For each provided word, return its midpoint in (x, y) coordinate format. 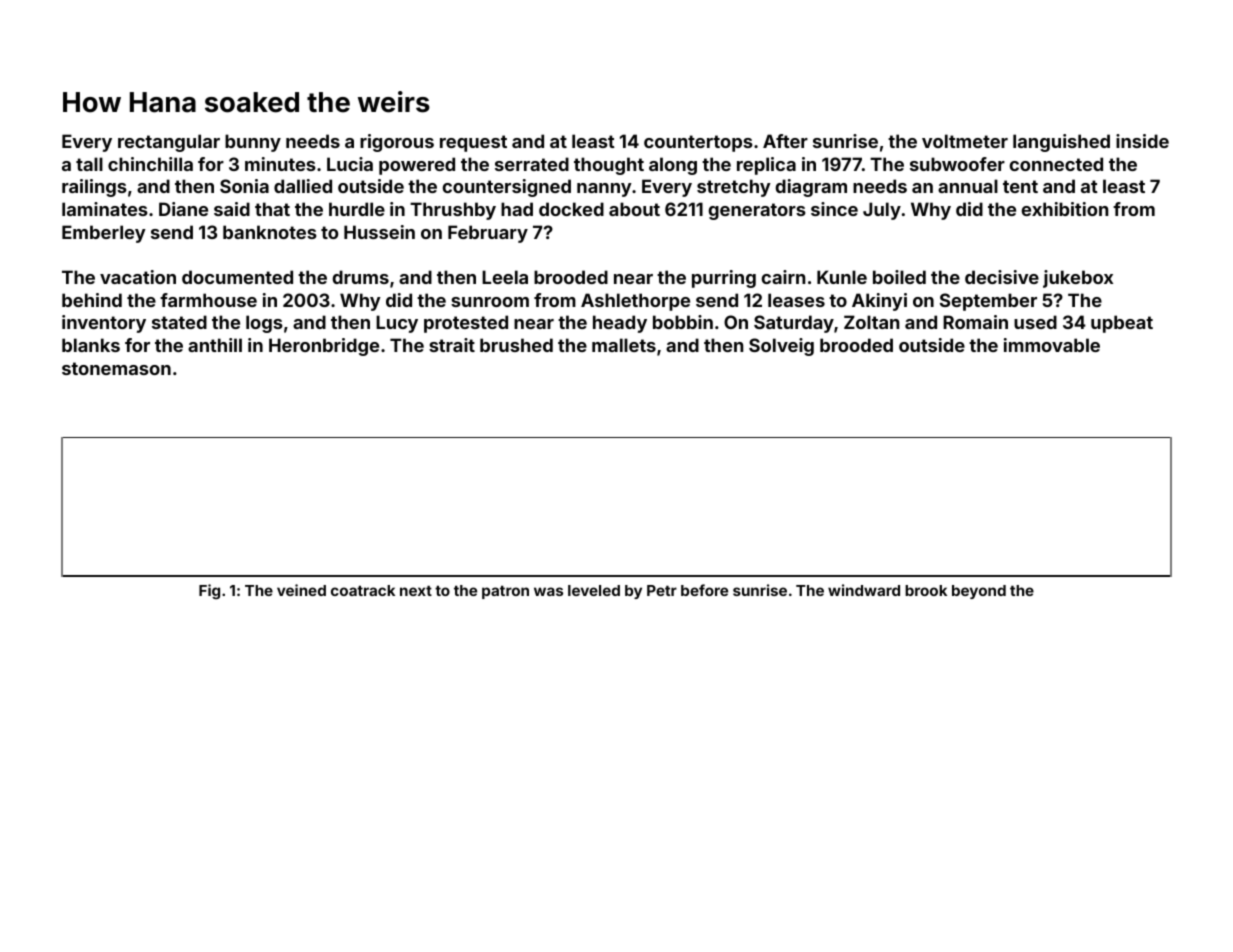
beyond (979, 592)
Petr (662, 590)
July (882, 211)
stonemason (116, 368)
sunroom (490, 302)
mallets (624, 345)
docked (571, 209)
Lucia (350, 164)
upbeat (1122, 324)
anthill (215, 345)
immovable (1052, 345)
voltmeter (965, 141)
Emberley (104, 234)
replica (766, 166)
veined (301, 590)
